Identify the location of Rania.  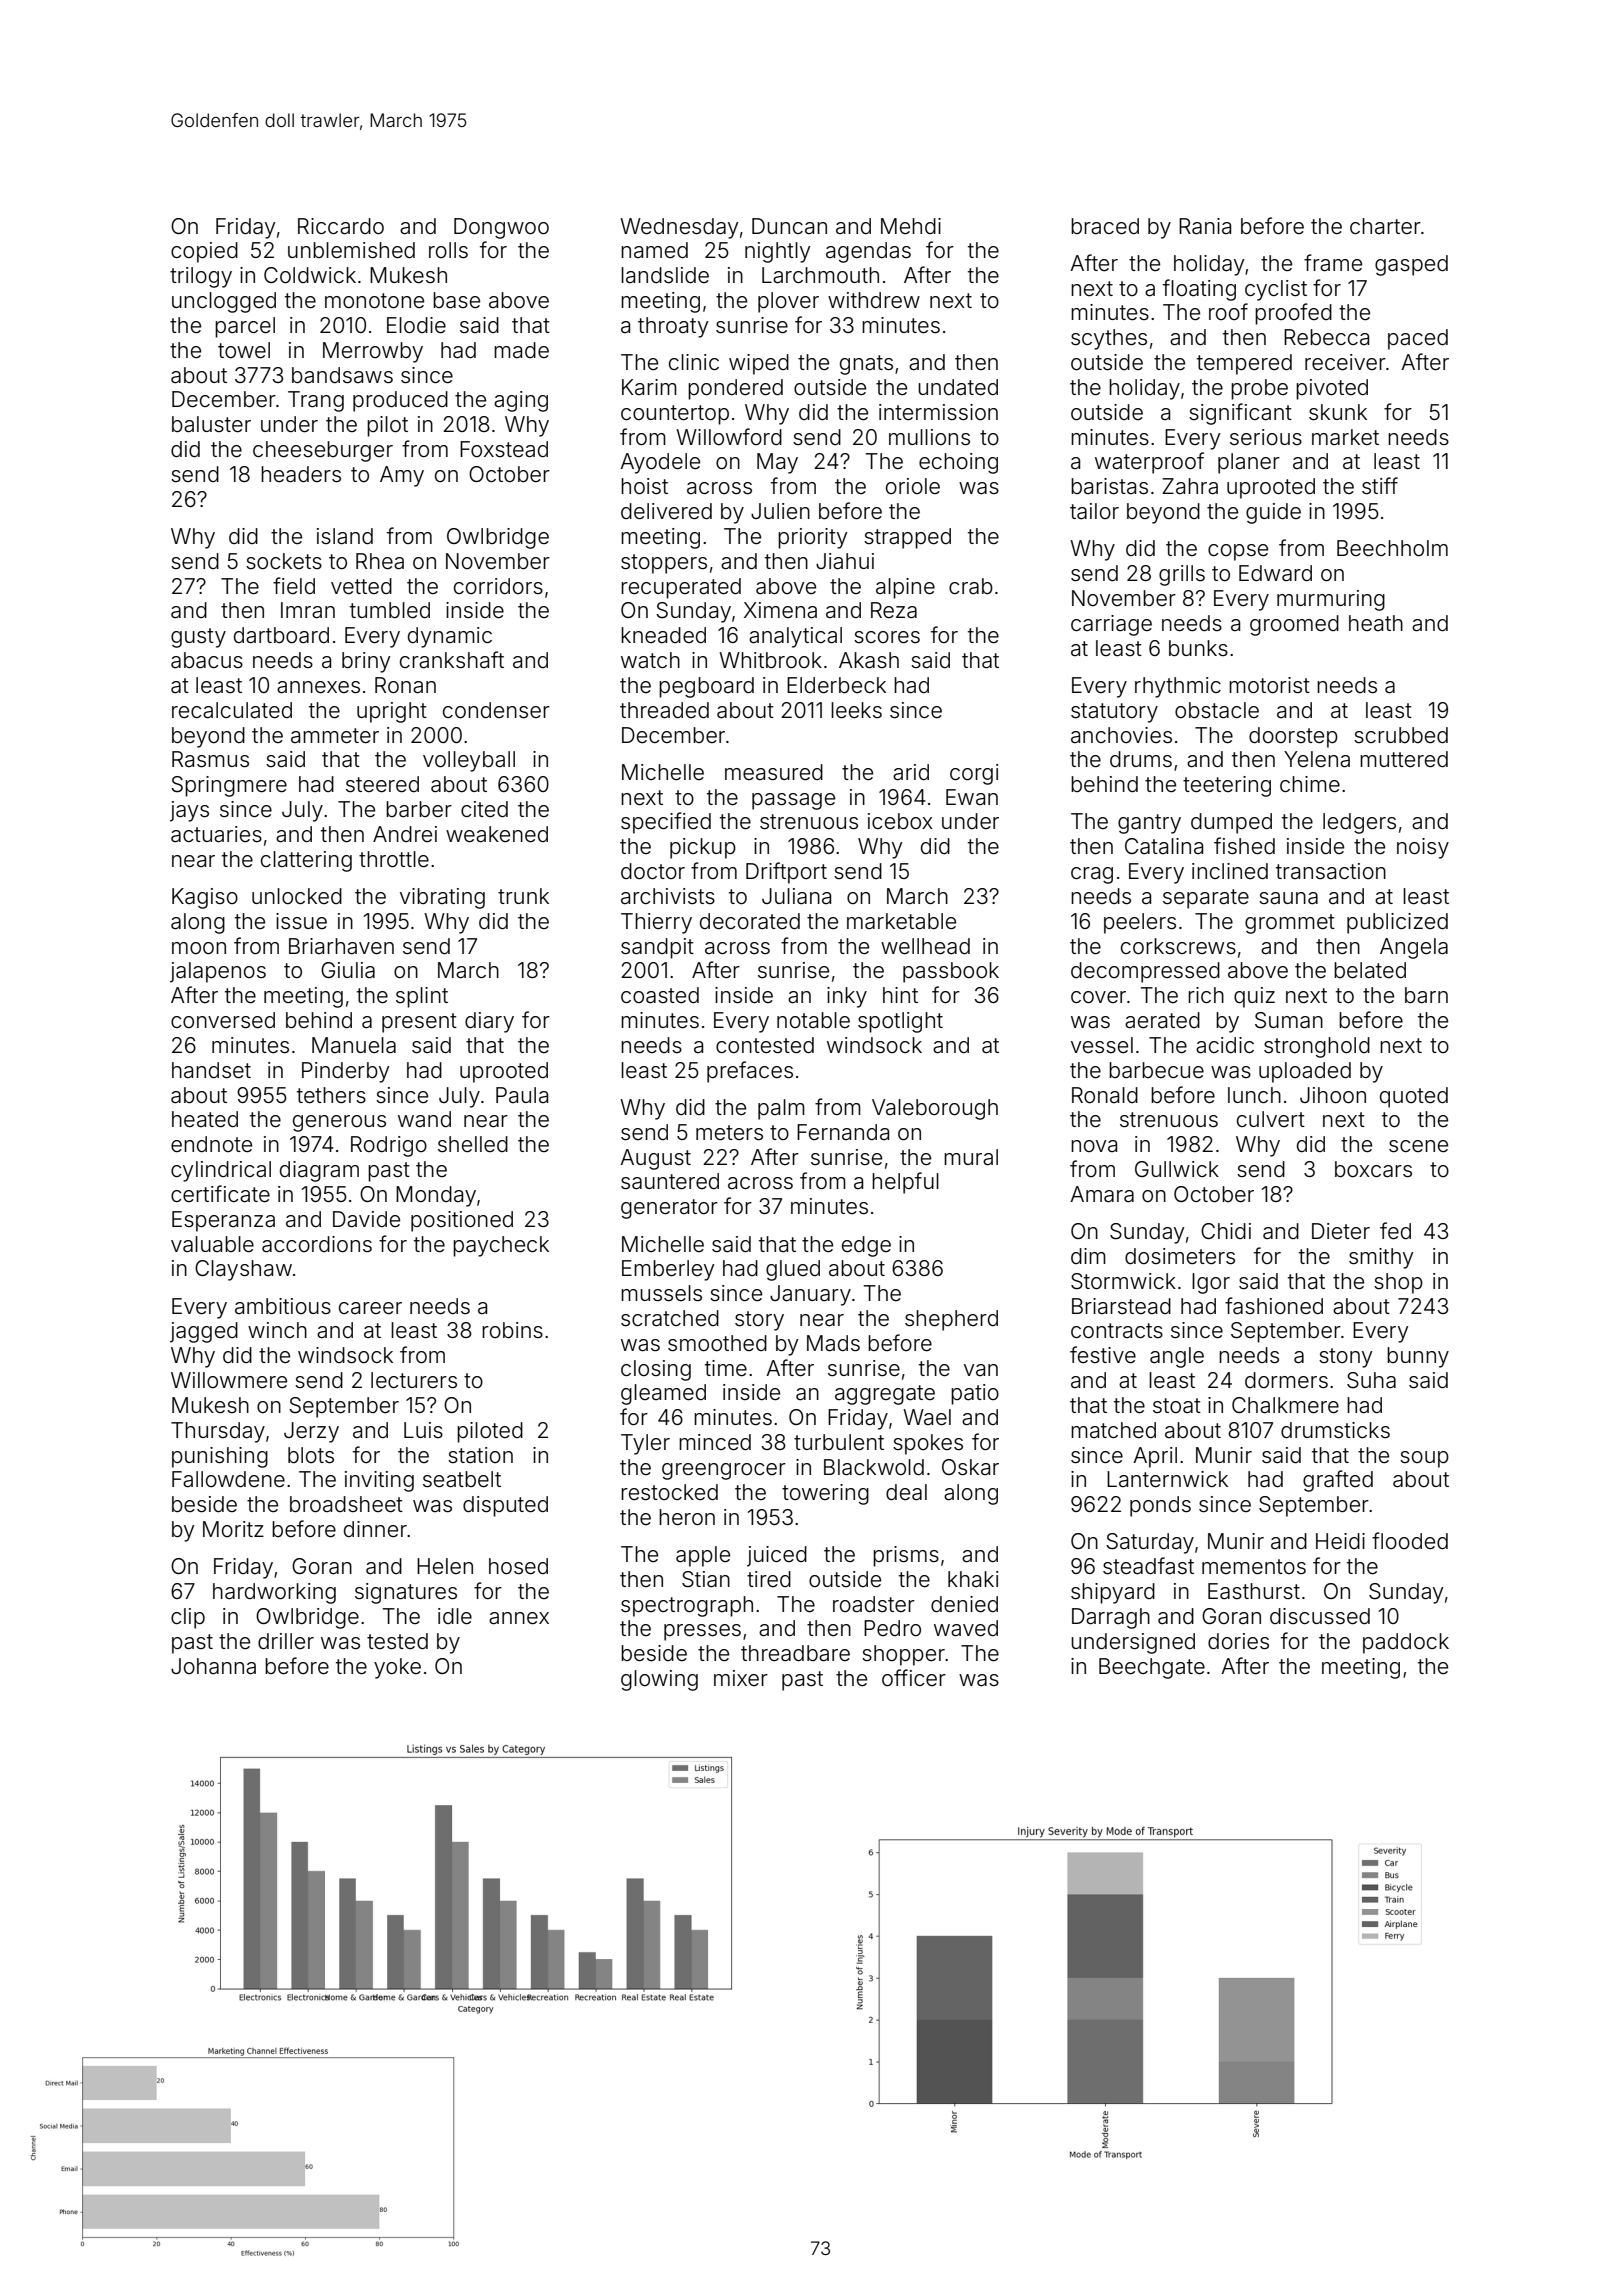
(1205, 226).
